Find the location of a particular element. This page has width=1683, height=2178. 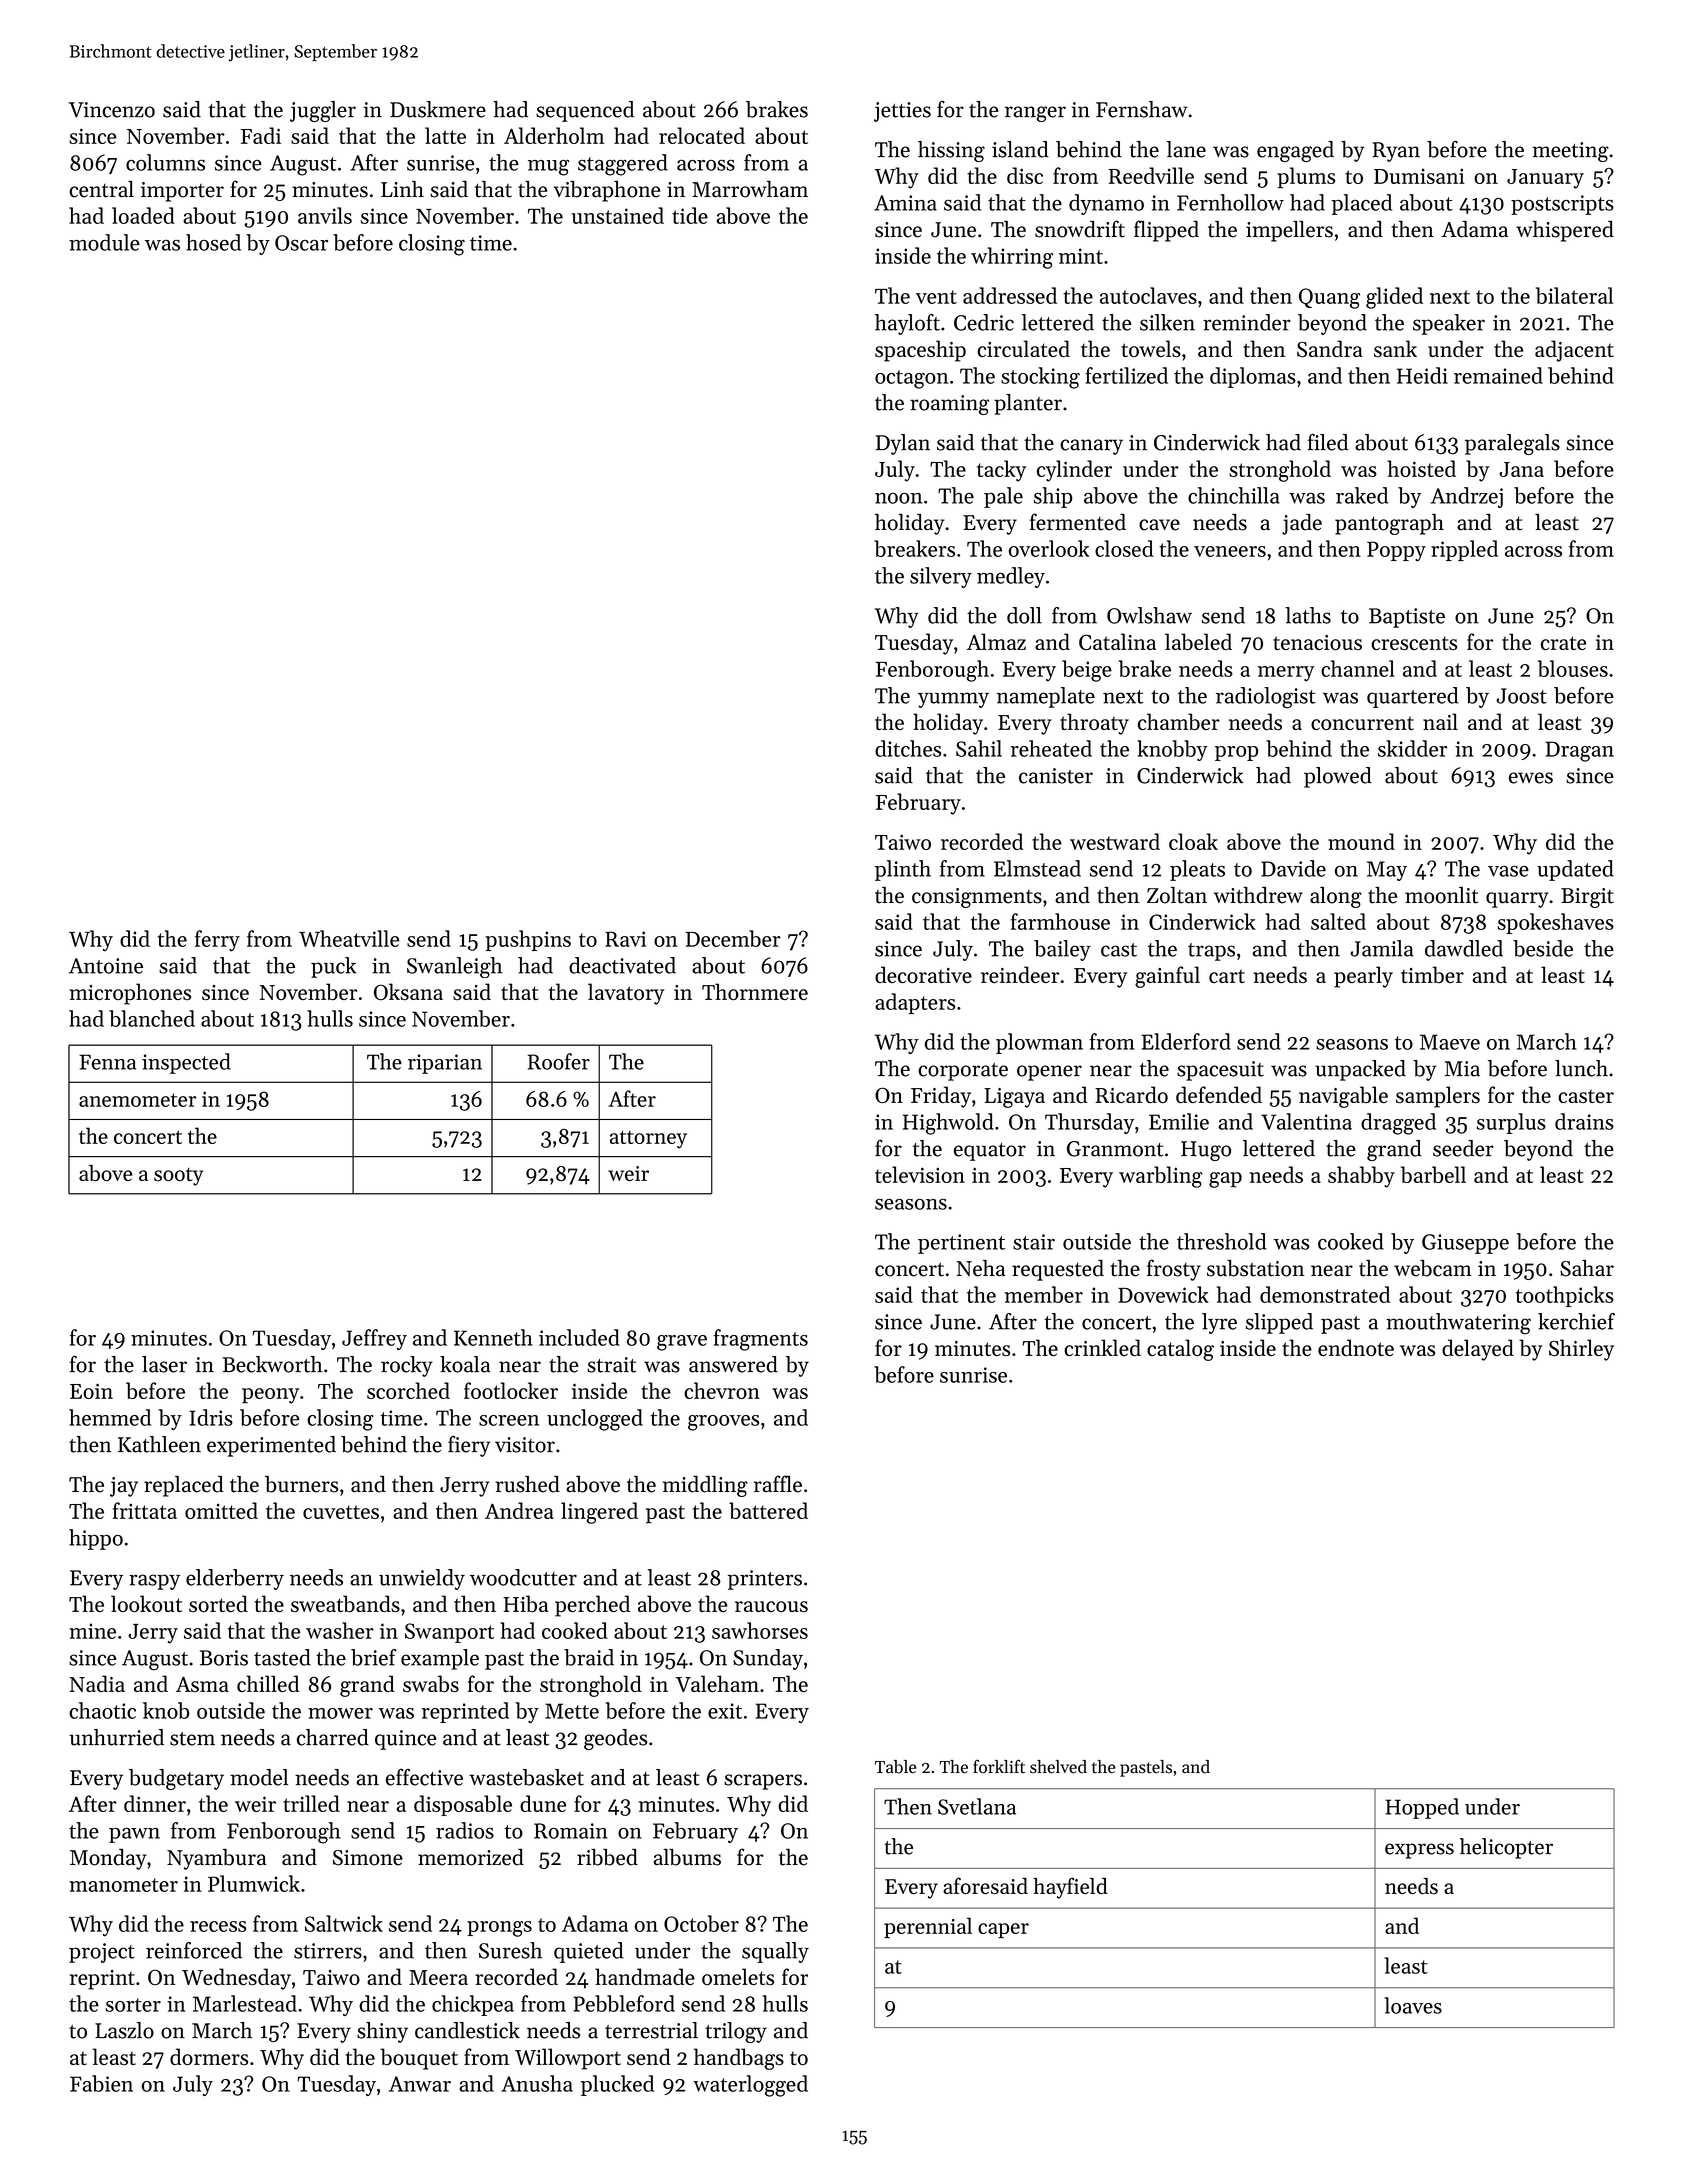

decorative is located at coordinates (923, 975).
